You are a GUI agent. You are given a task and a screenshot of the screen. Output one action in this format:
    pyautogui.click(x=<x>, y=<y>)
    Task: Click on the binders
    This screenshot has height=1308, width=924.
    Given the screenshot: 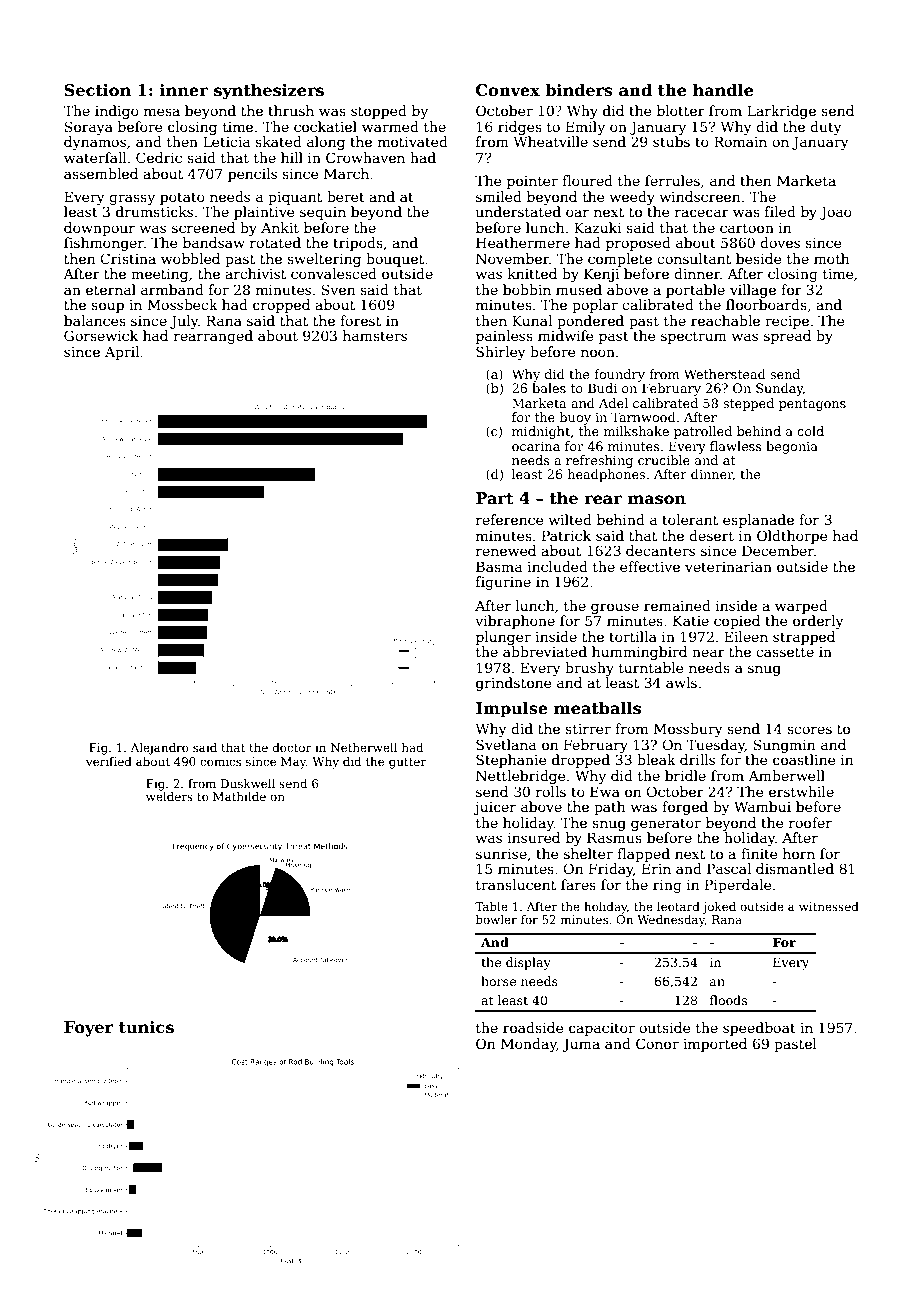 What is the action you would take?
    pyautogui.click(x=579, y=90)
